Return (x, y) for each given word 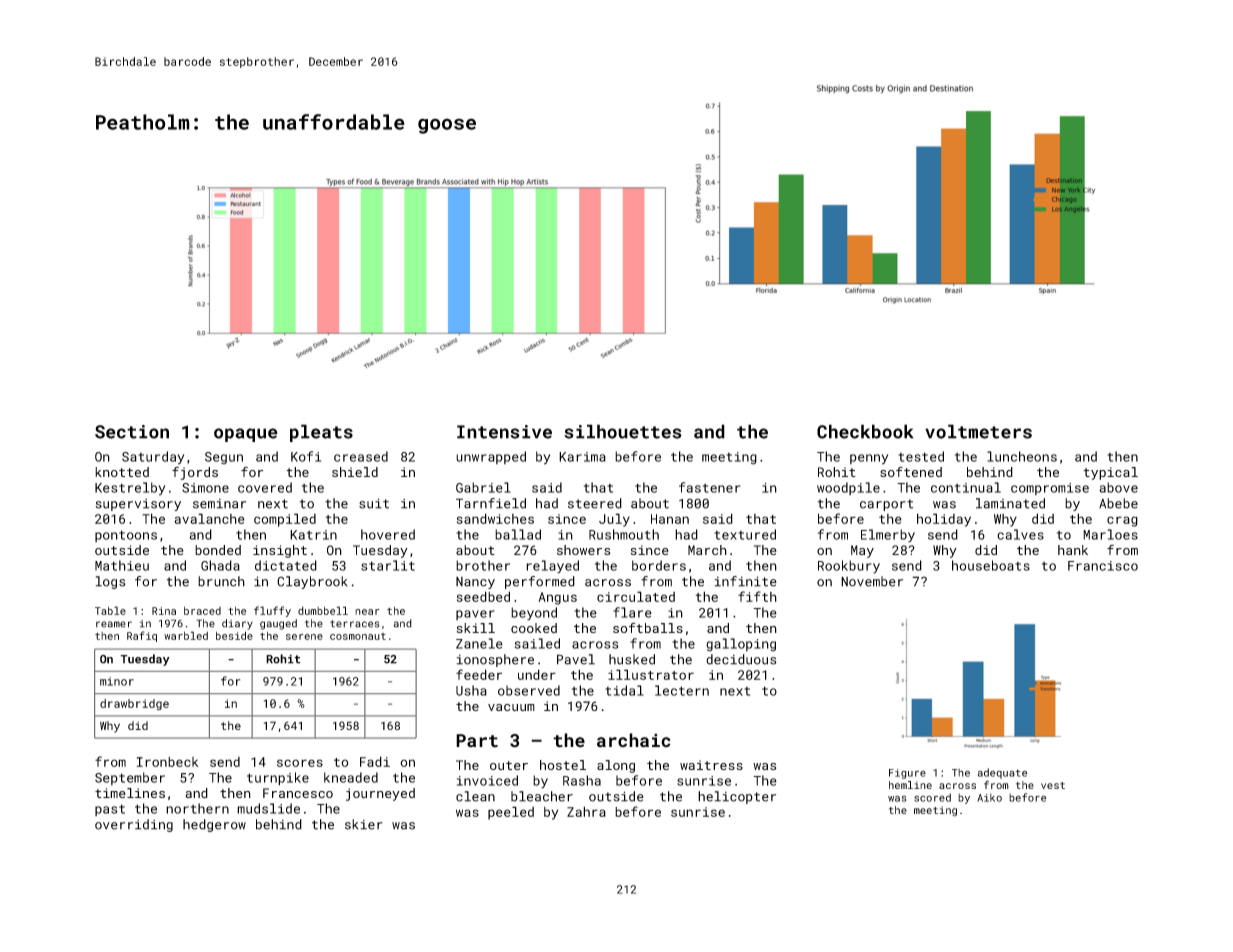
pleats (321, 433)
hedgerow (214, 825)
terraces (355, 624)
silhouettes (623, 431)
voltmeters (978, 431)
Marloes (1110, 534)
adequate (1003, 773)
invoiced (487, 780)
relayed (552, 567)
